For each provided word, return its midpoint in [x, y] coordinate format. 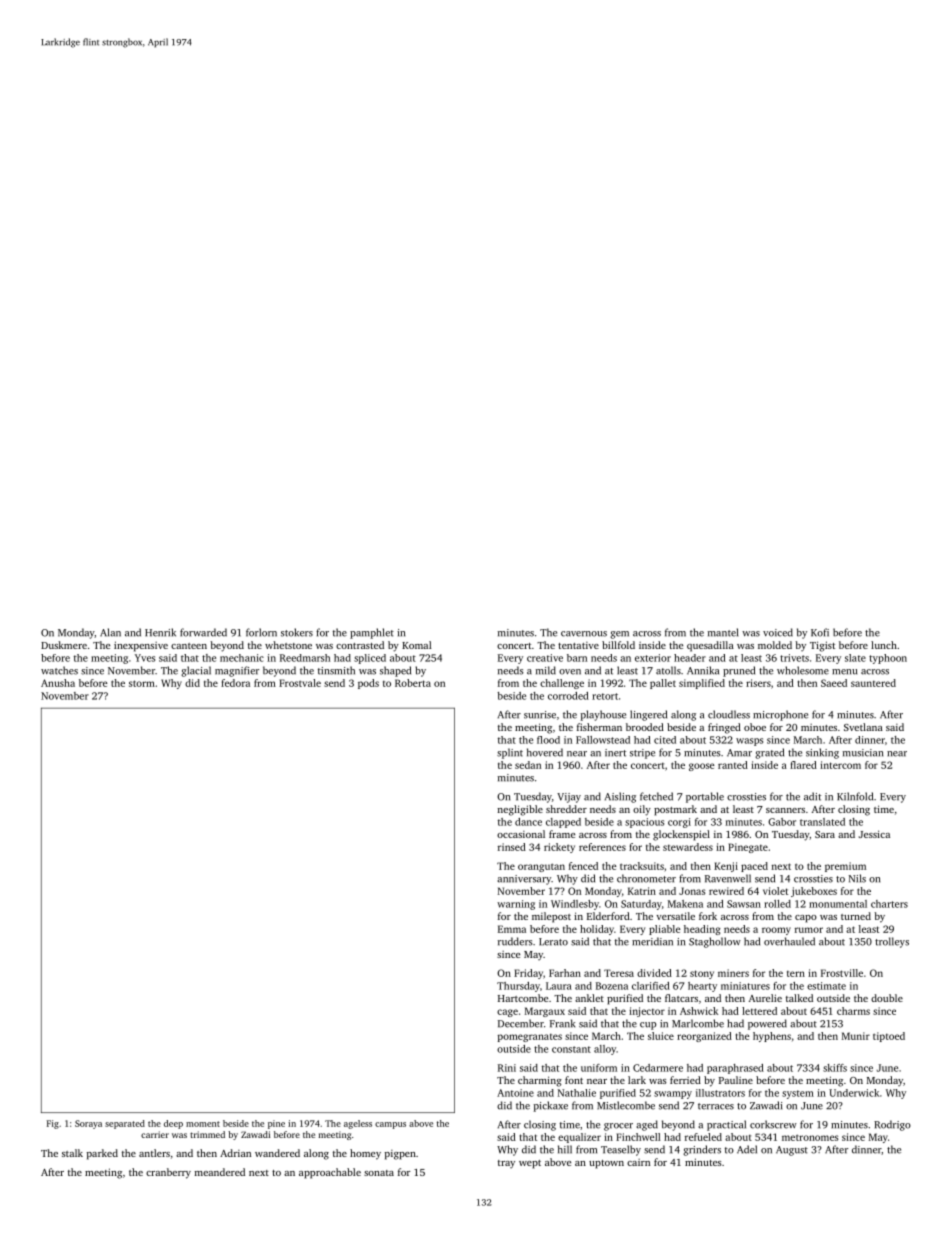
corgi [679, 823]
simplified [702, 684]
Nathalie [577, 1093]
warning [516, 905]
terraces [716, 1106]
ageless [358, 1124]
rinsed [512, 847]
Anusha [58, 683]
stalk [72, 1153]
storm [142, 683]
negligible [520, 810]
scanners [785, 810]
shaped [395, 671]
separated [125, 1124]
